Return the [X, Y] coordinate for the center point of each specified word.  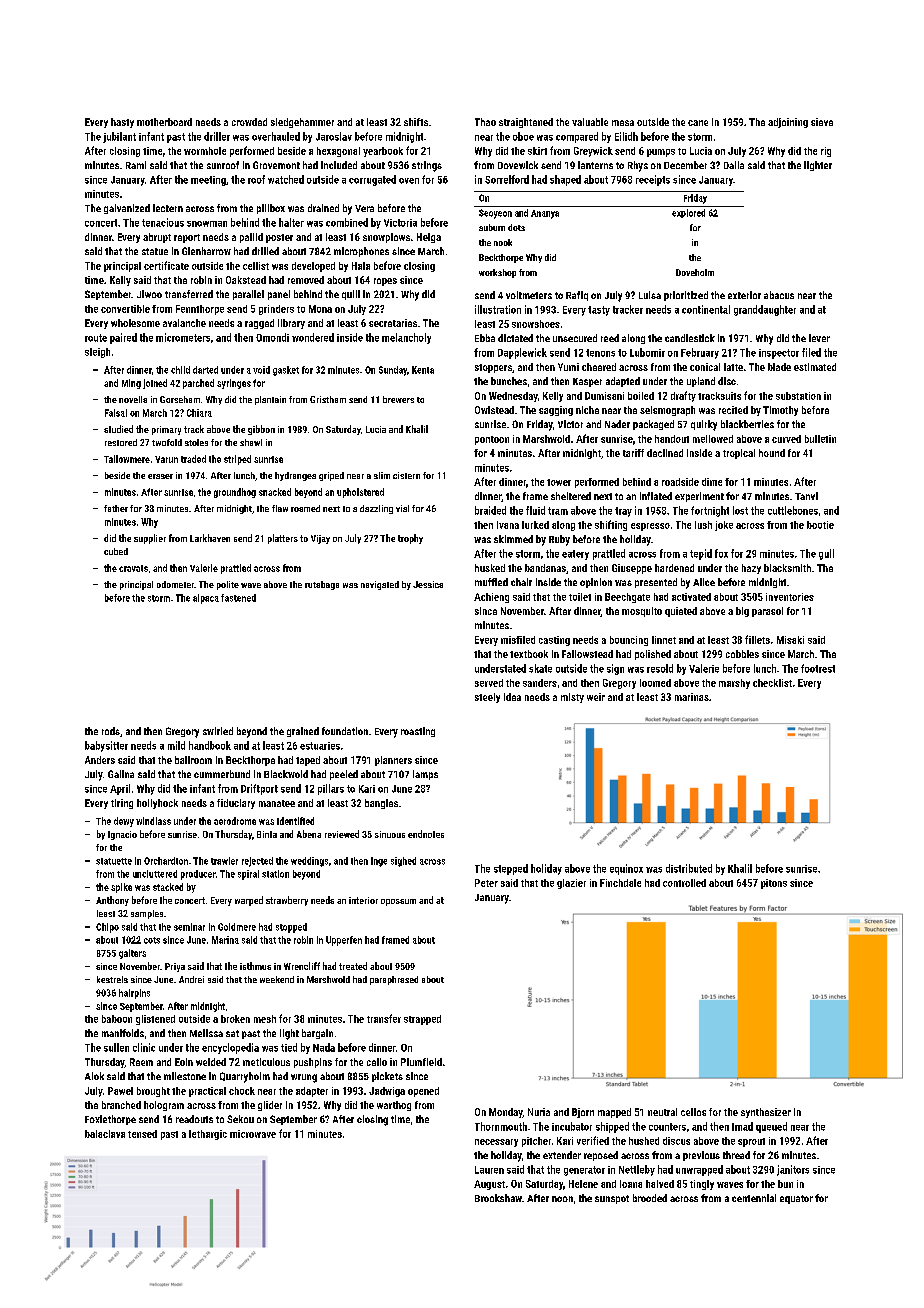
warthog [394, 1106]
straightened [526, 123]
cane [698, 123]
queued [771, 1127]
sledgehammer [302, 123]
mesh [265, 1019]
